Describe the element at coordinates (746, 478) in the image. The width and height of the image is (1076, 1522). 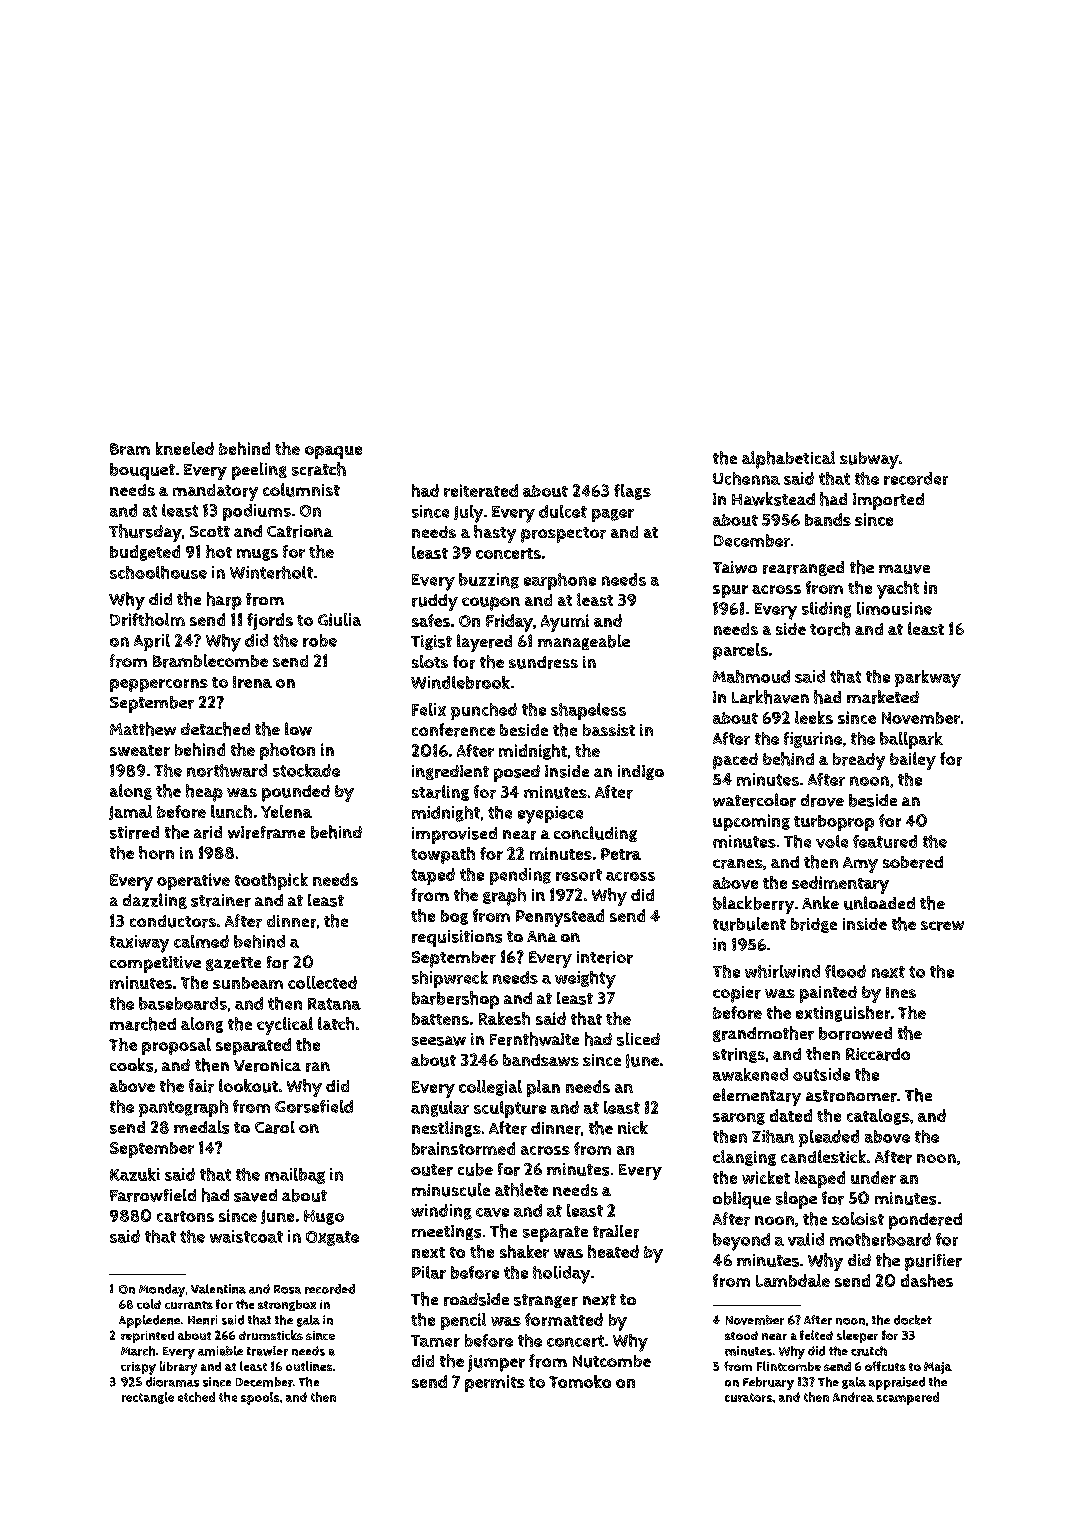
I see `Uchenna` at that location.
